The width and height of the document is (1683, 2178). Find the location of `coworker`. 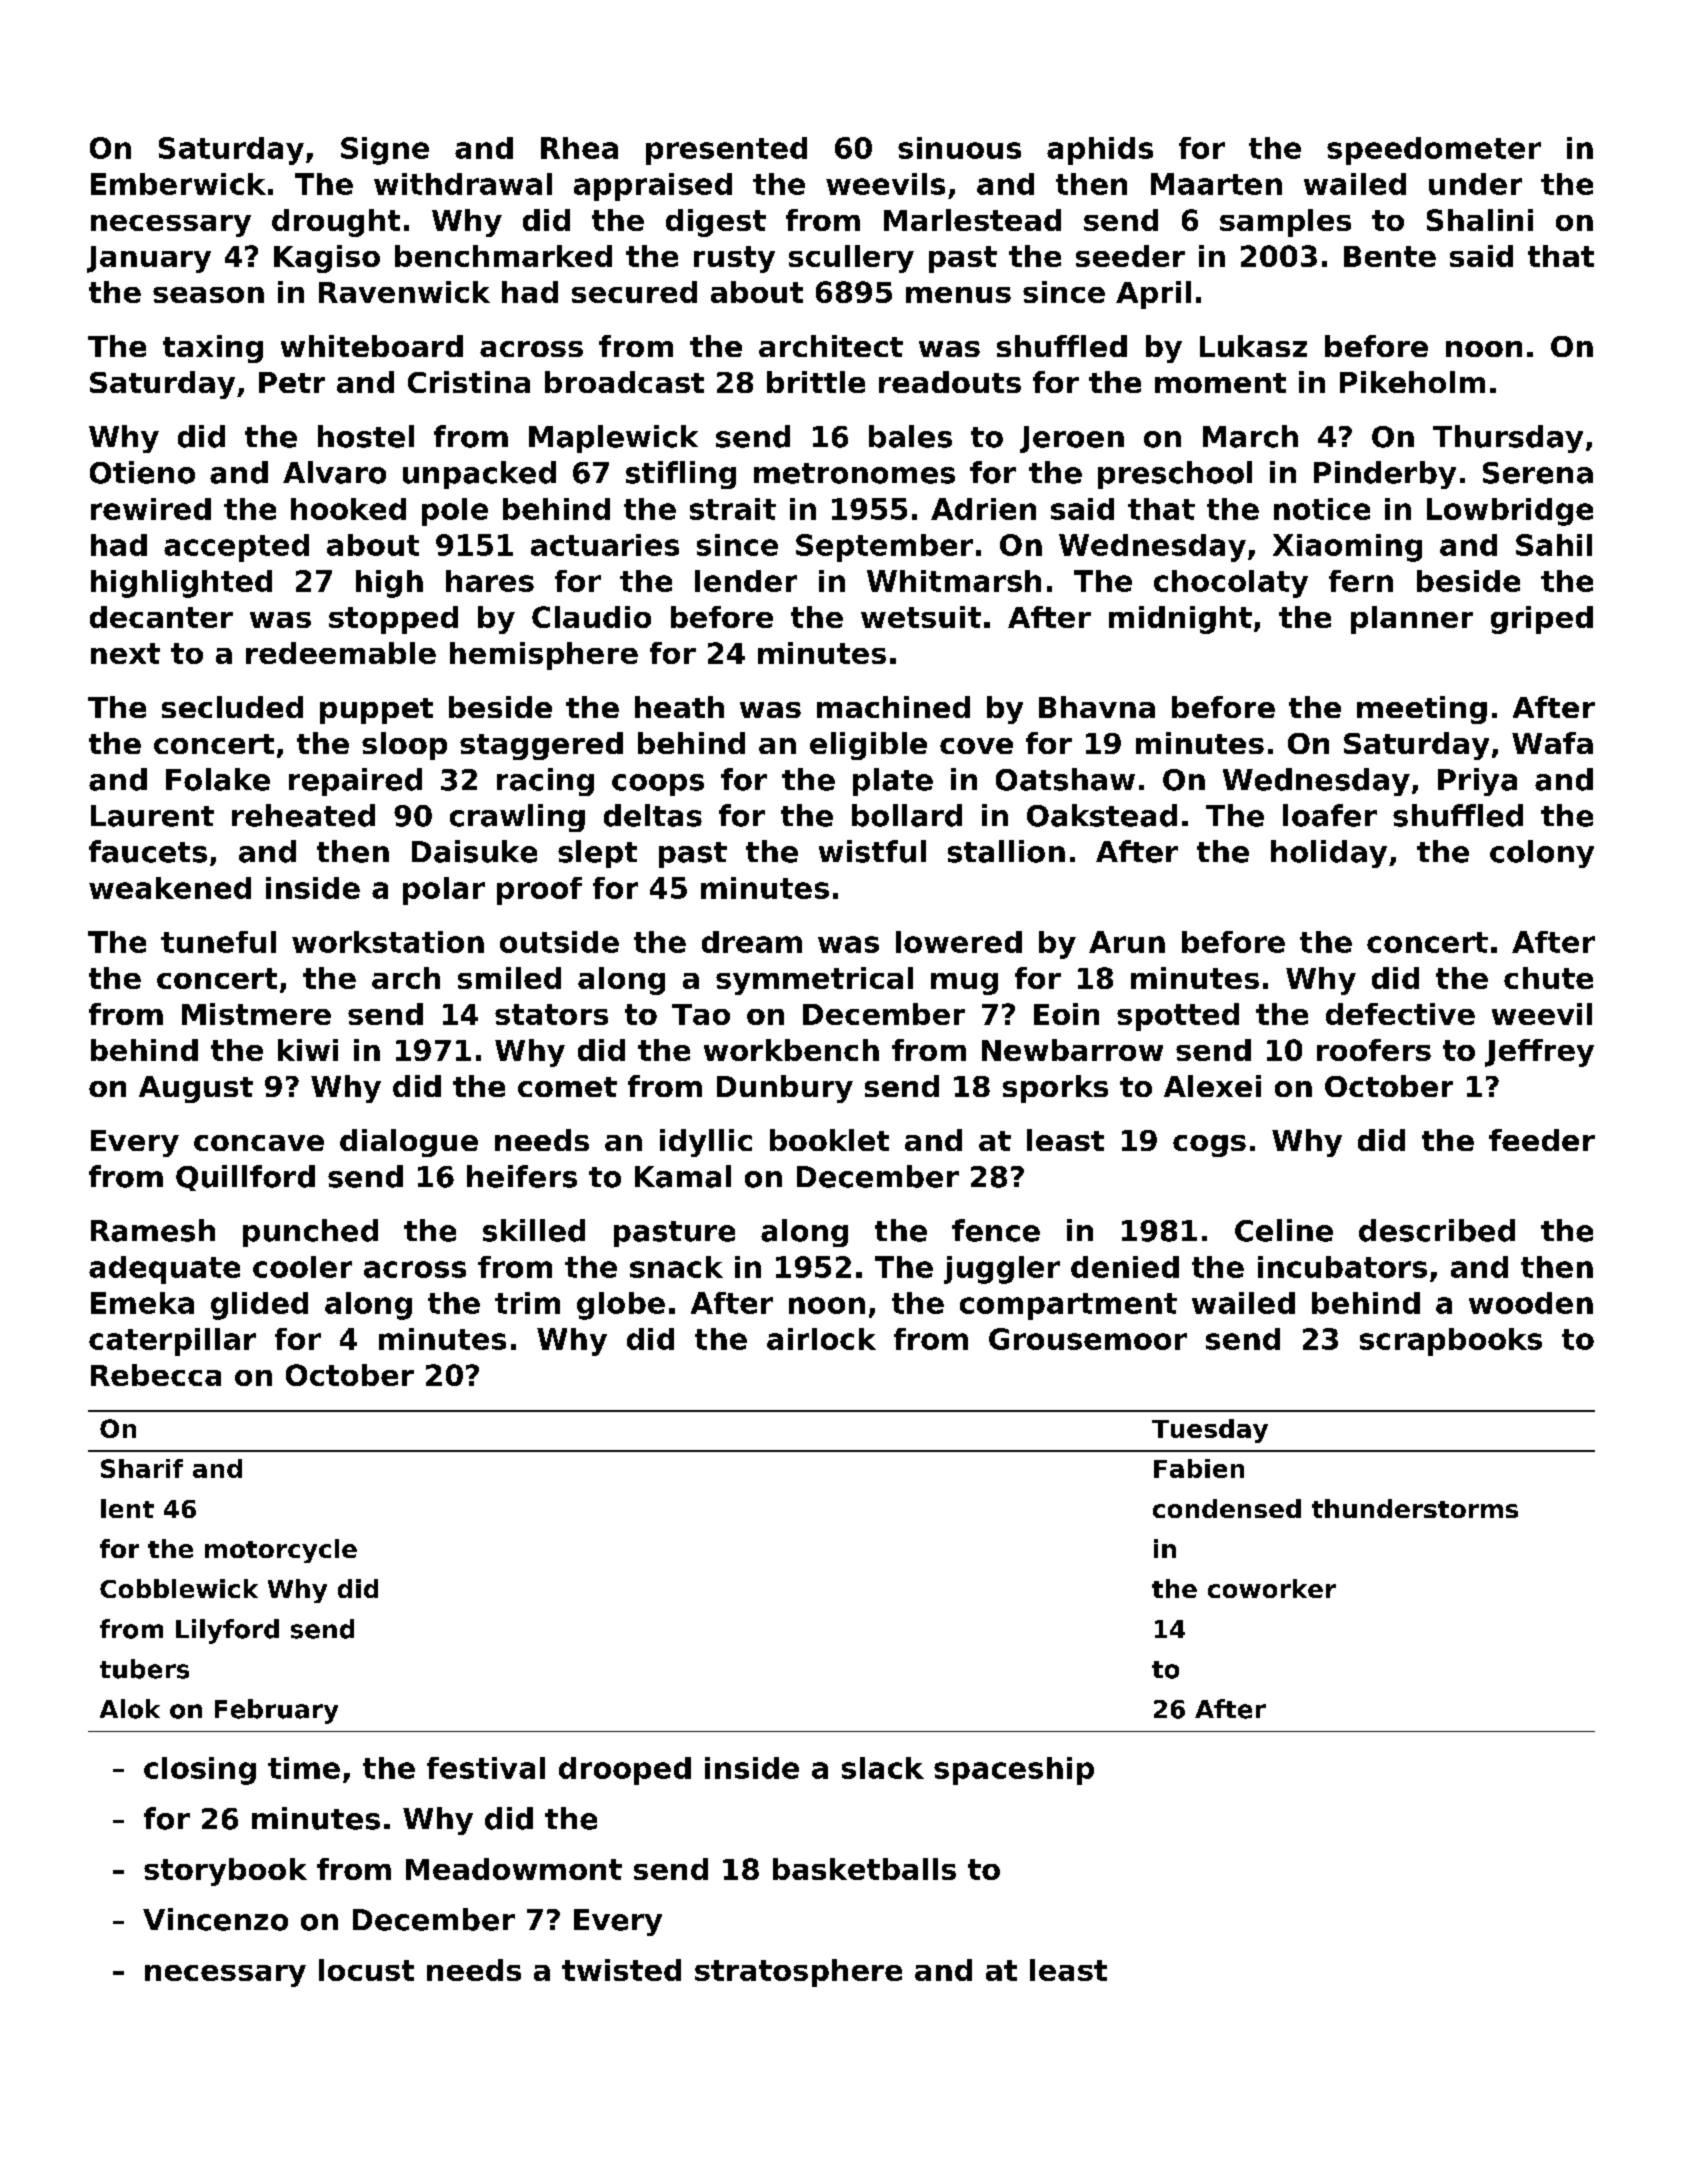

coworker is located at coordinates (1272, 1588).
